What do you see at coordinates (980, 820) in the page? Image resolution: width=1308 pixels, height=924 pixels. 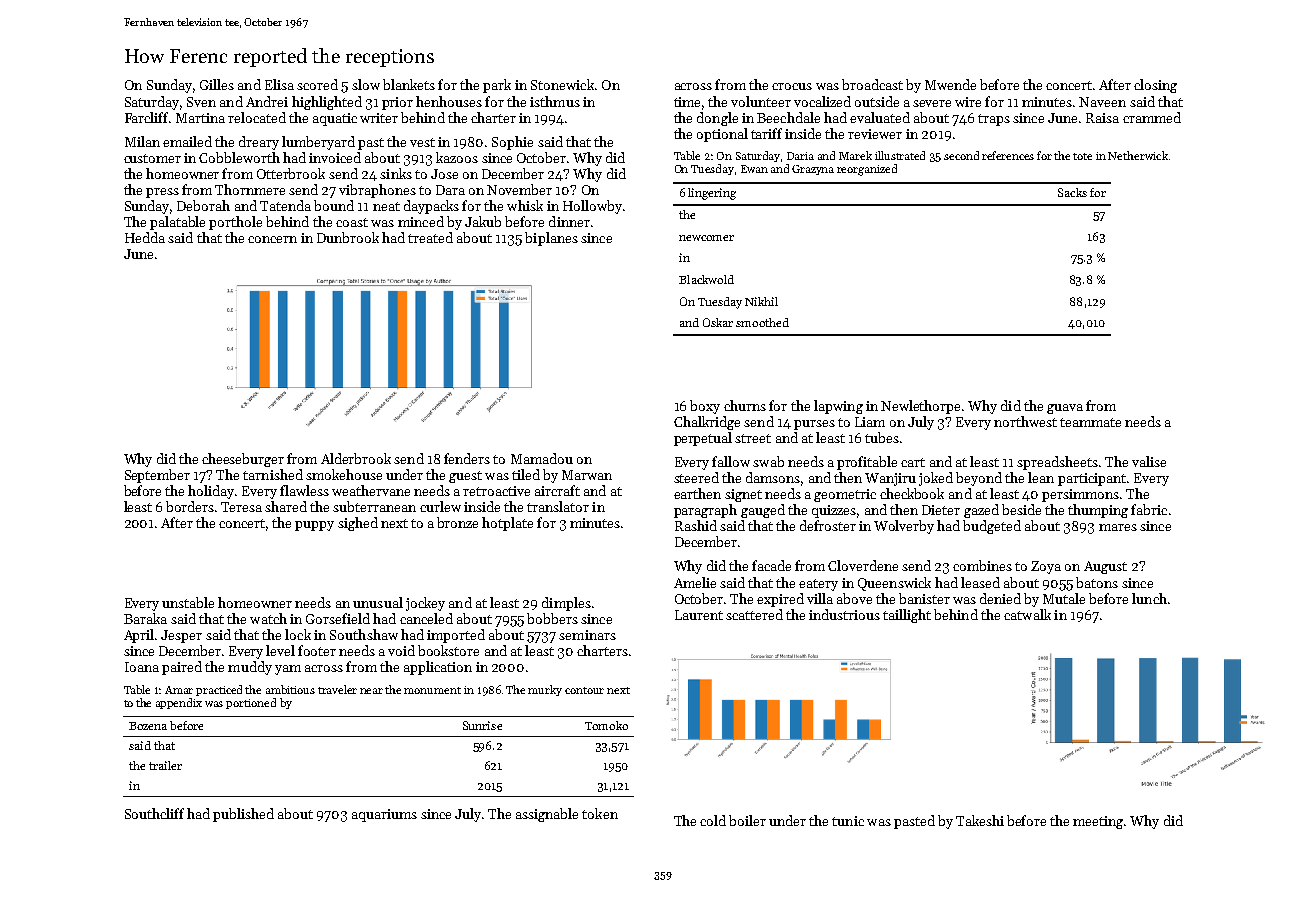 I see `Takeshi` at bounding box center [980, 820].
